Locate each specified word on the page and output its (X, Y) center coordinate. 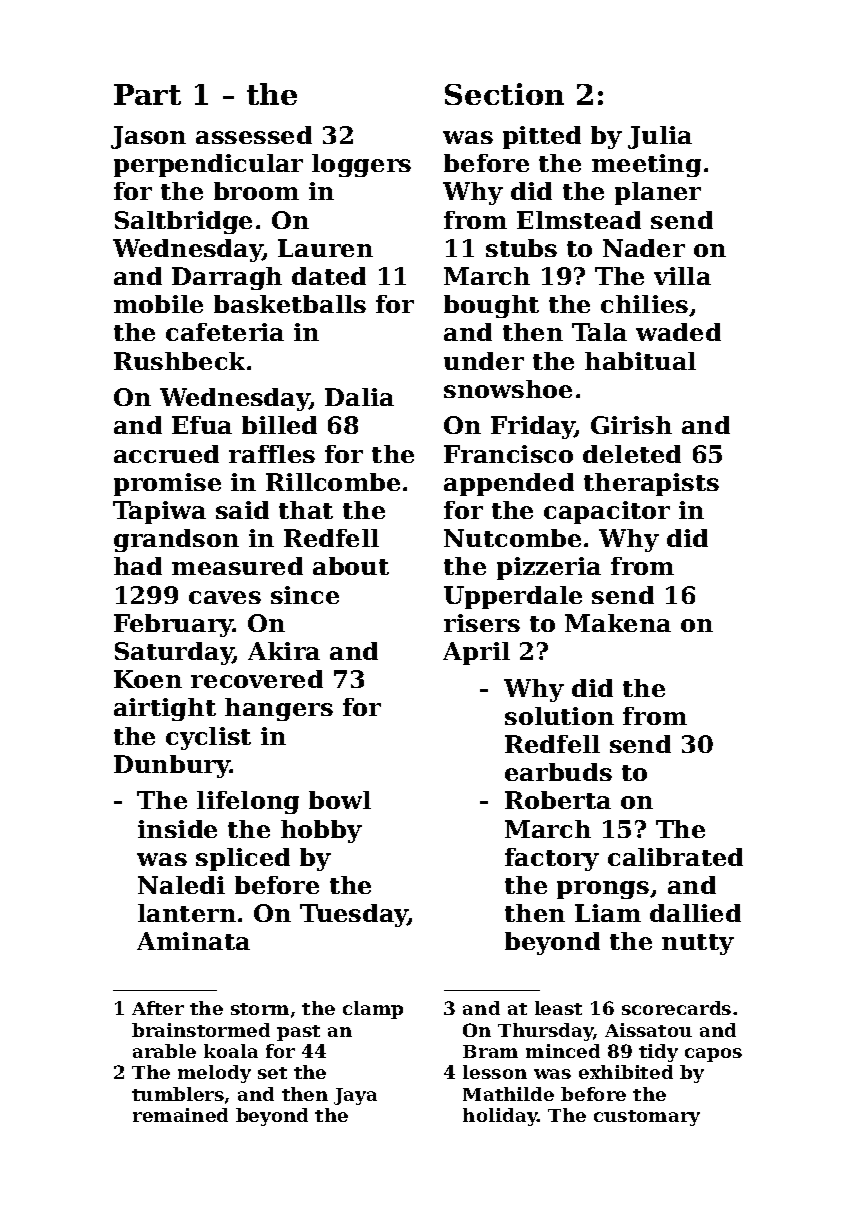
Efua (202, 425)
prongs (603, 890)
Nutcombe (512, 538)
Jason (148, 137)
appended (509, 484)
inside (177, 829)
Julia (660, 137)
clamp (373, 1010)
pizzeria (549, 568)
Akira (284, 651)
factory (552, 859)
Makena (618, 623)
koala (231, 1051)
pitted (542, 137)
